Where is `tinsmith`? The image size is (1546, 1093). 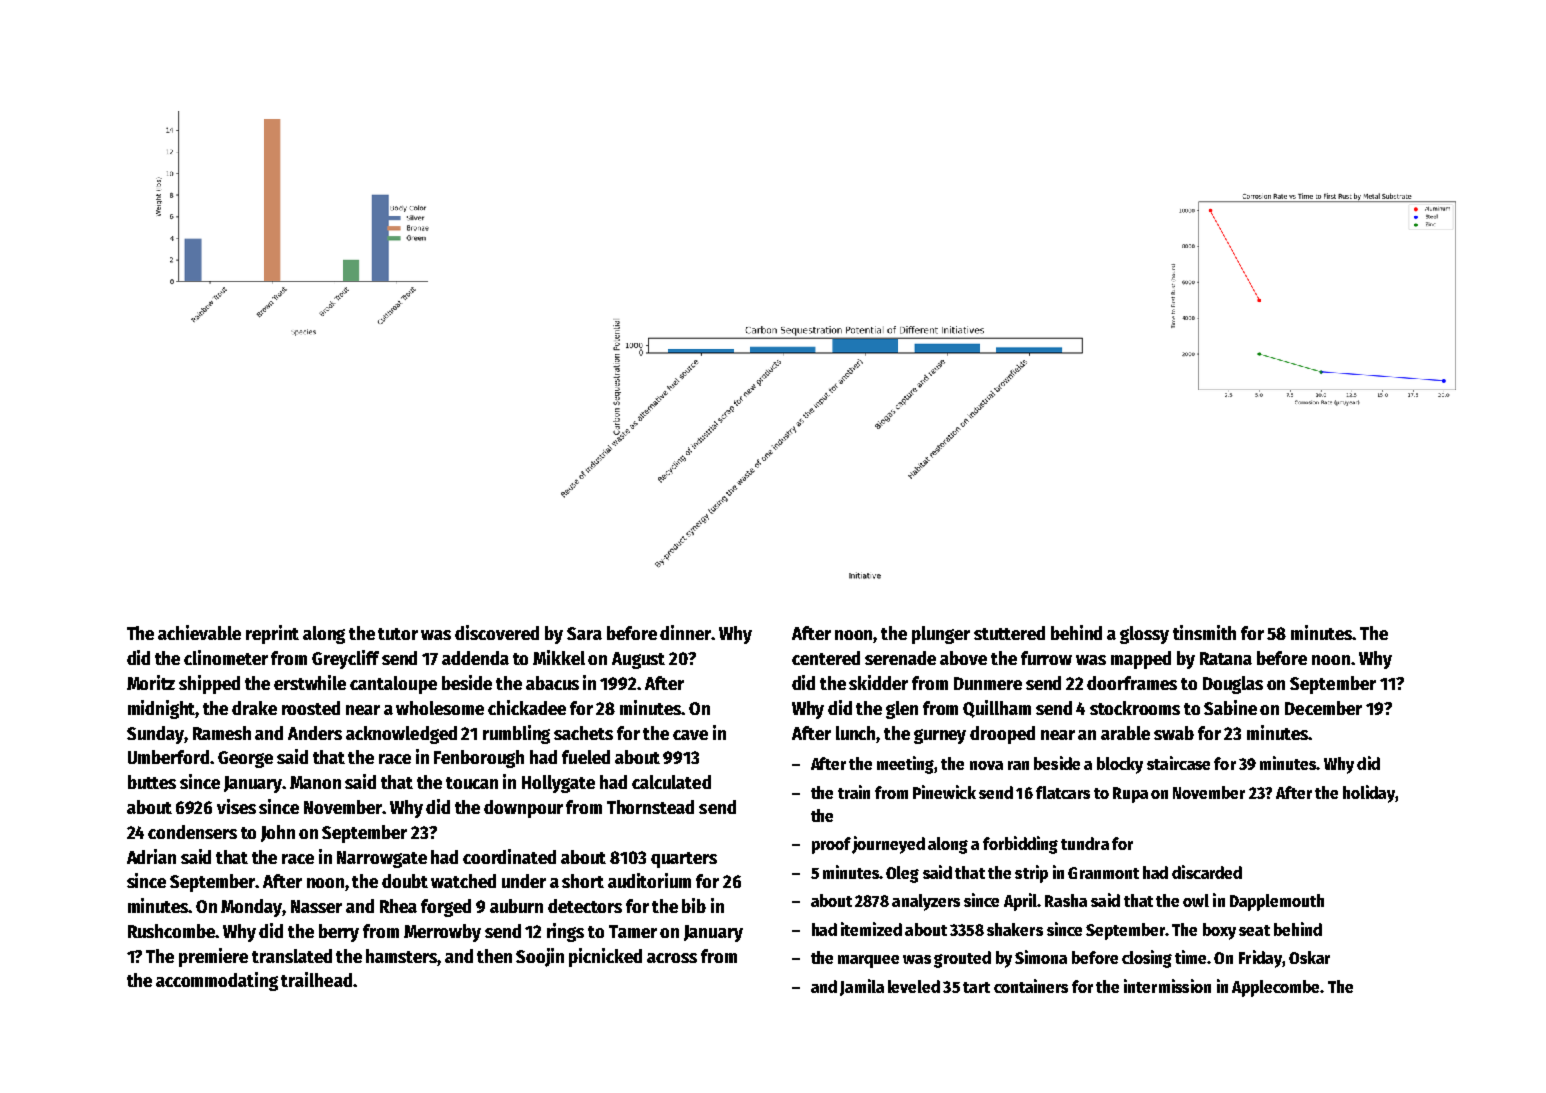
tinsmith is located at coordinates (1204, 632).
